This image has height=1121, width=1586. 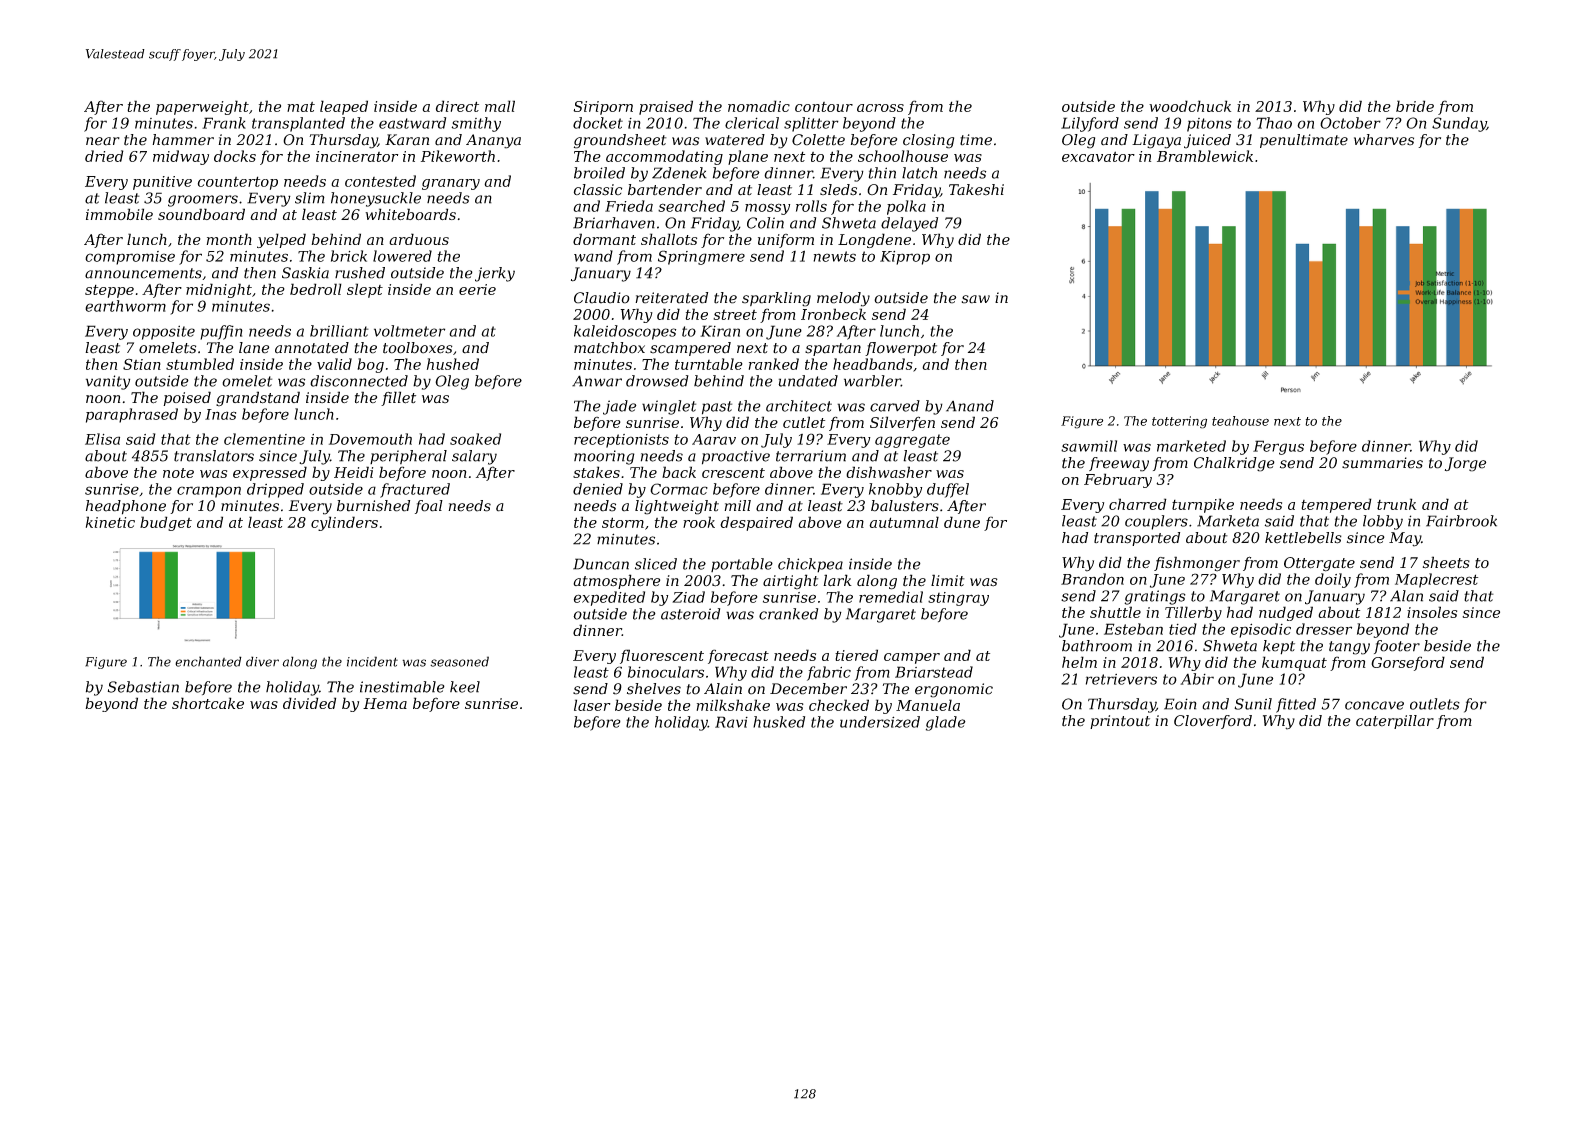 I want to click on summaries, so click(x=1382, y=463).
